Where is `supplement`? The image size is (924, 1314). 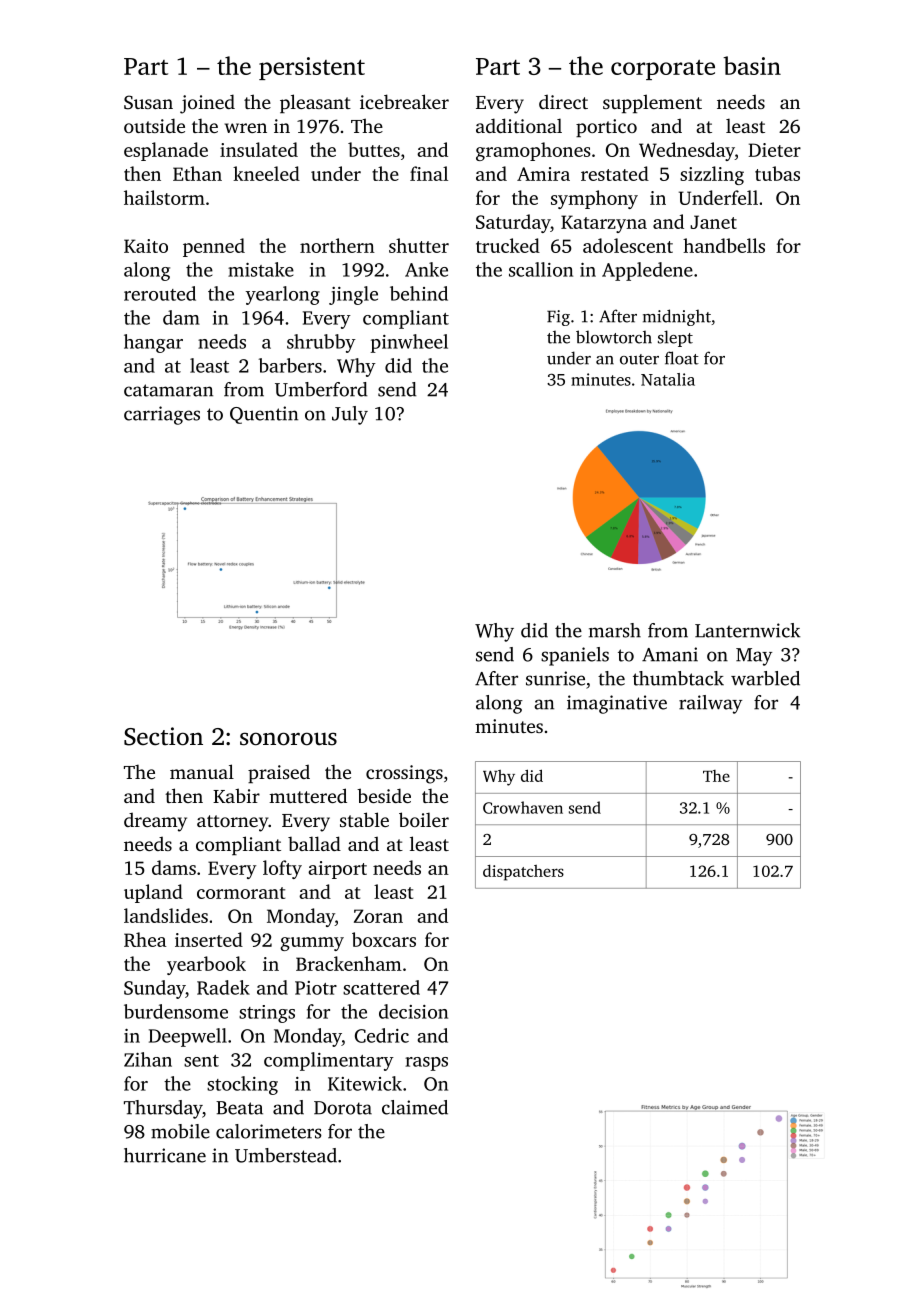 supplement is located at coordinates (652, 103).
